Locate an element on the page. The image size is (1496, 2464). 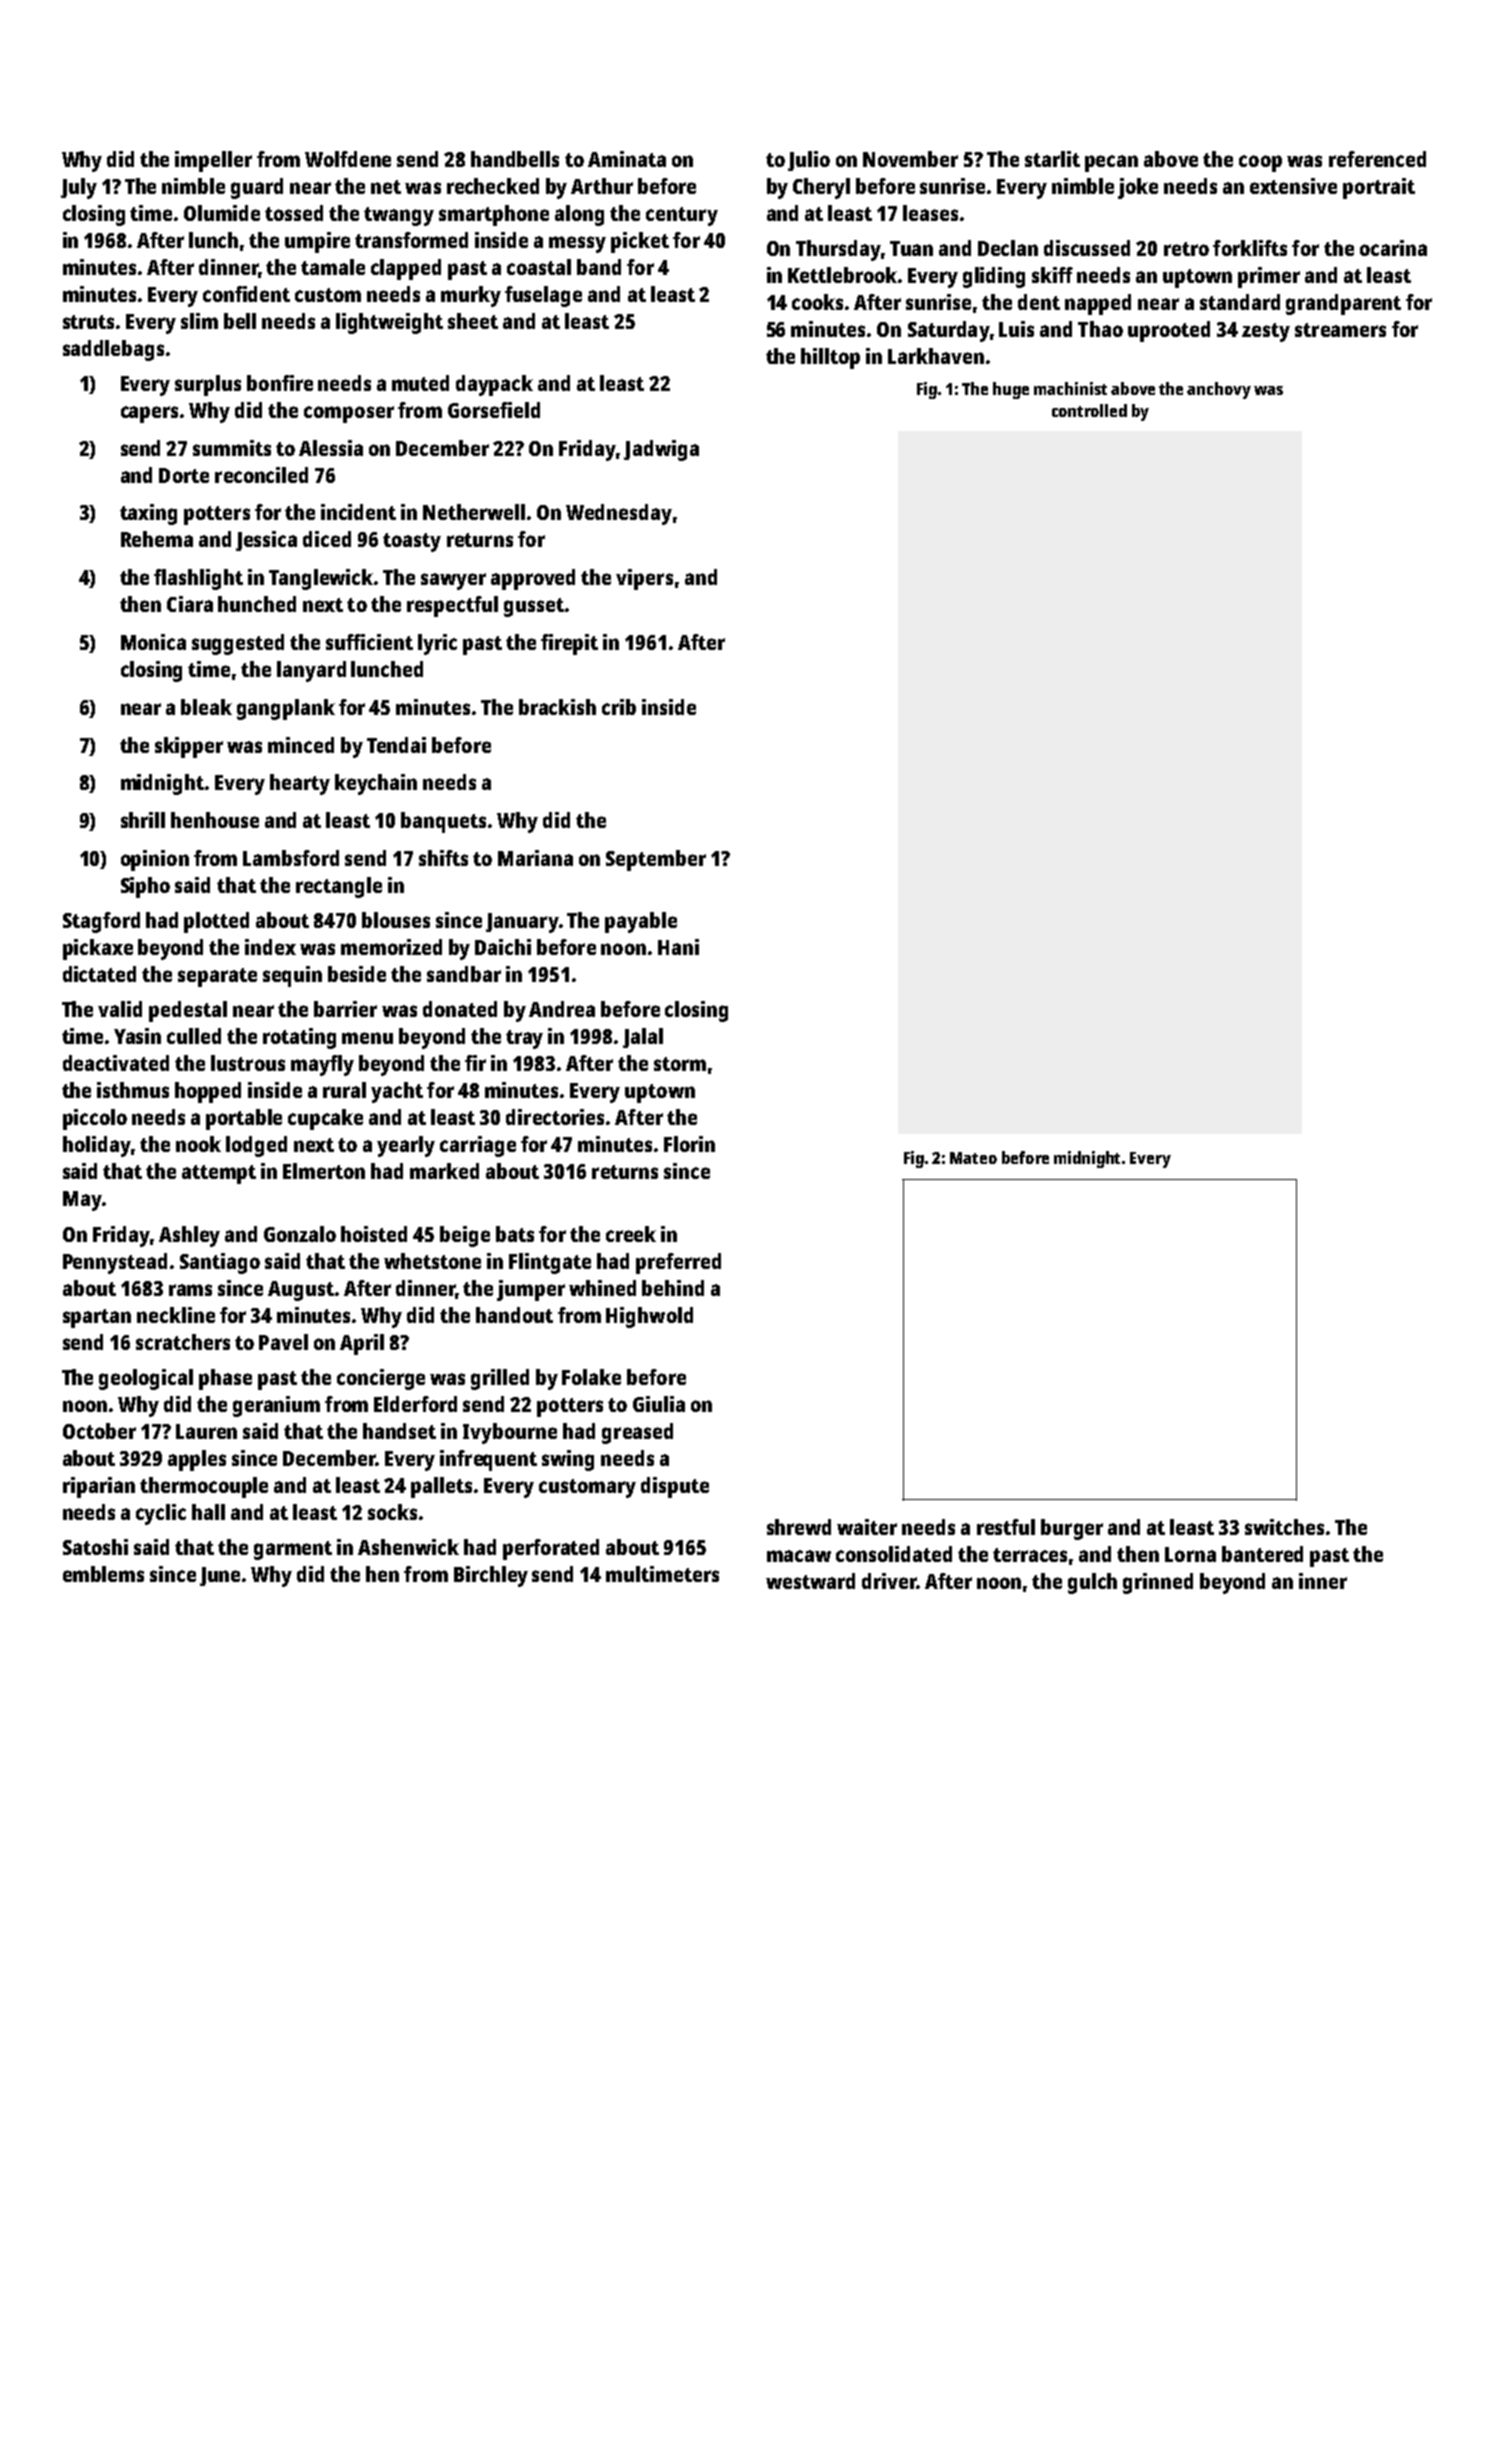
anchovy is located at coordinates (1219, 390).
